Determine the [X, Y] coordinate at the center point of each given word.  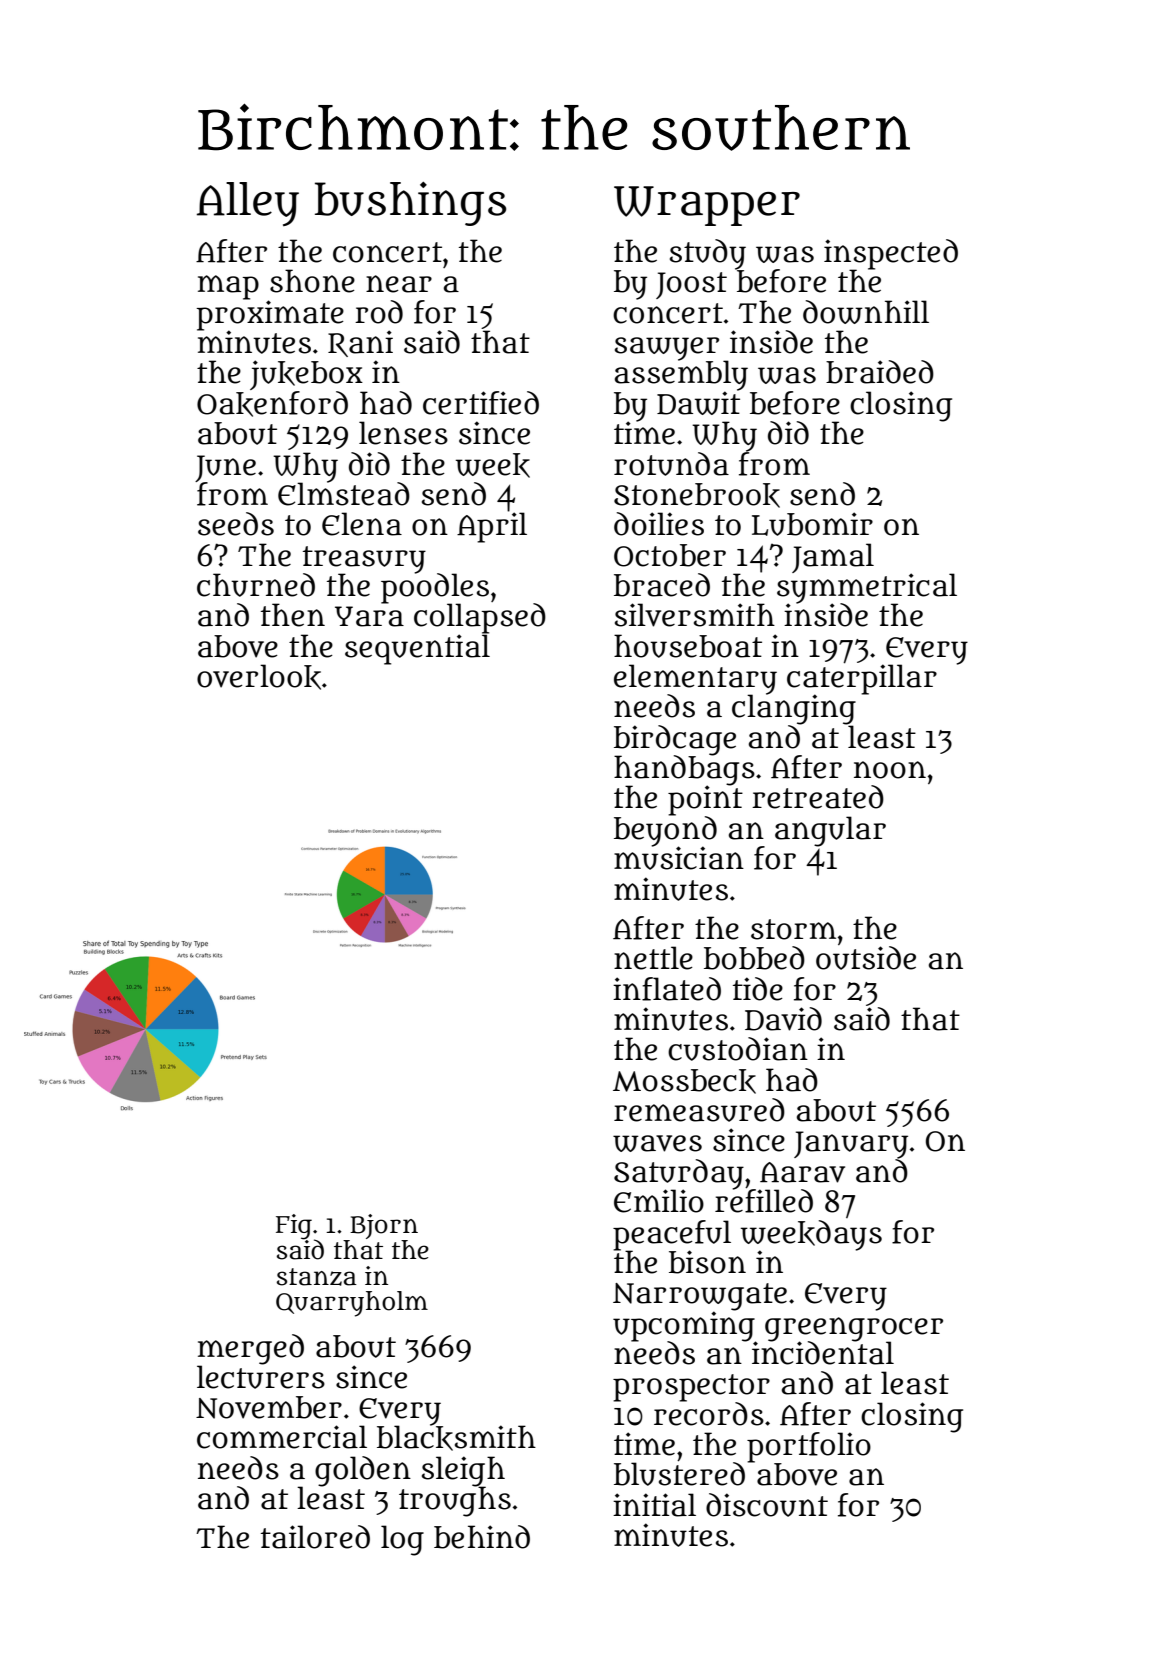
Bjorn [384, 1226]
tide [758, 989]
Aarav [802, 1172]
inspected [891, 254]
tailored [315, 1537]
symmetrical [867, 588]
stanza [317, 1277]
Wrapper [707, 206]
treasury [364, 559]
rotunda [671, 464]
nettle [653, 958]
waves [657, 1143]
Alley [248, 204]
